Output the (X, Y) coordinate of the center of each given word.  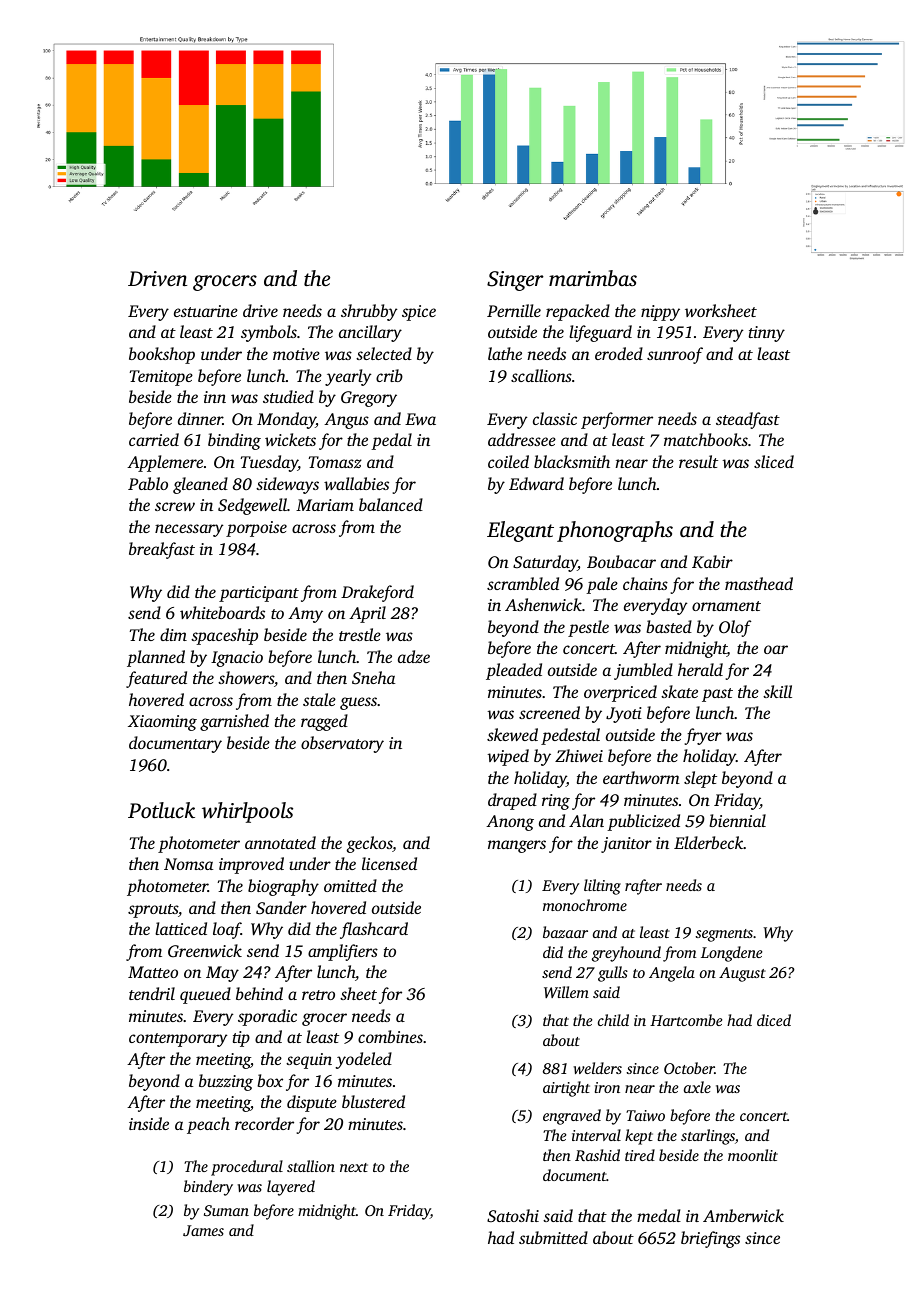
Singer (515, 281)
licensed (389, 863)
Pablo (148, 483)
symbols (269, 333)
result (698, 461)
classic (555, 418)
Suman (226, 1210)
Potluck (161, 810)
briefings (710, 1239)
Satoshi (513, 1215)
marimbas (593, 278)
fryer (703, 736)
